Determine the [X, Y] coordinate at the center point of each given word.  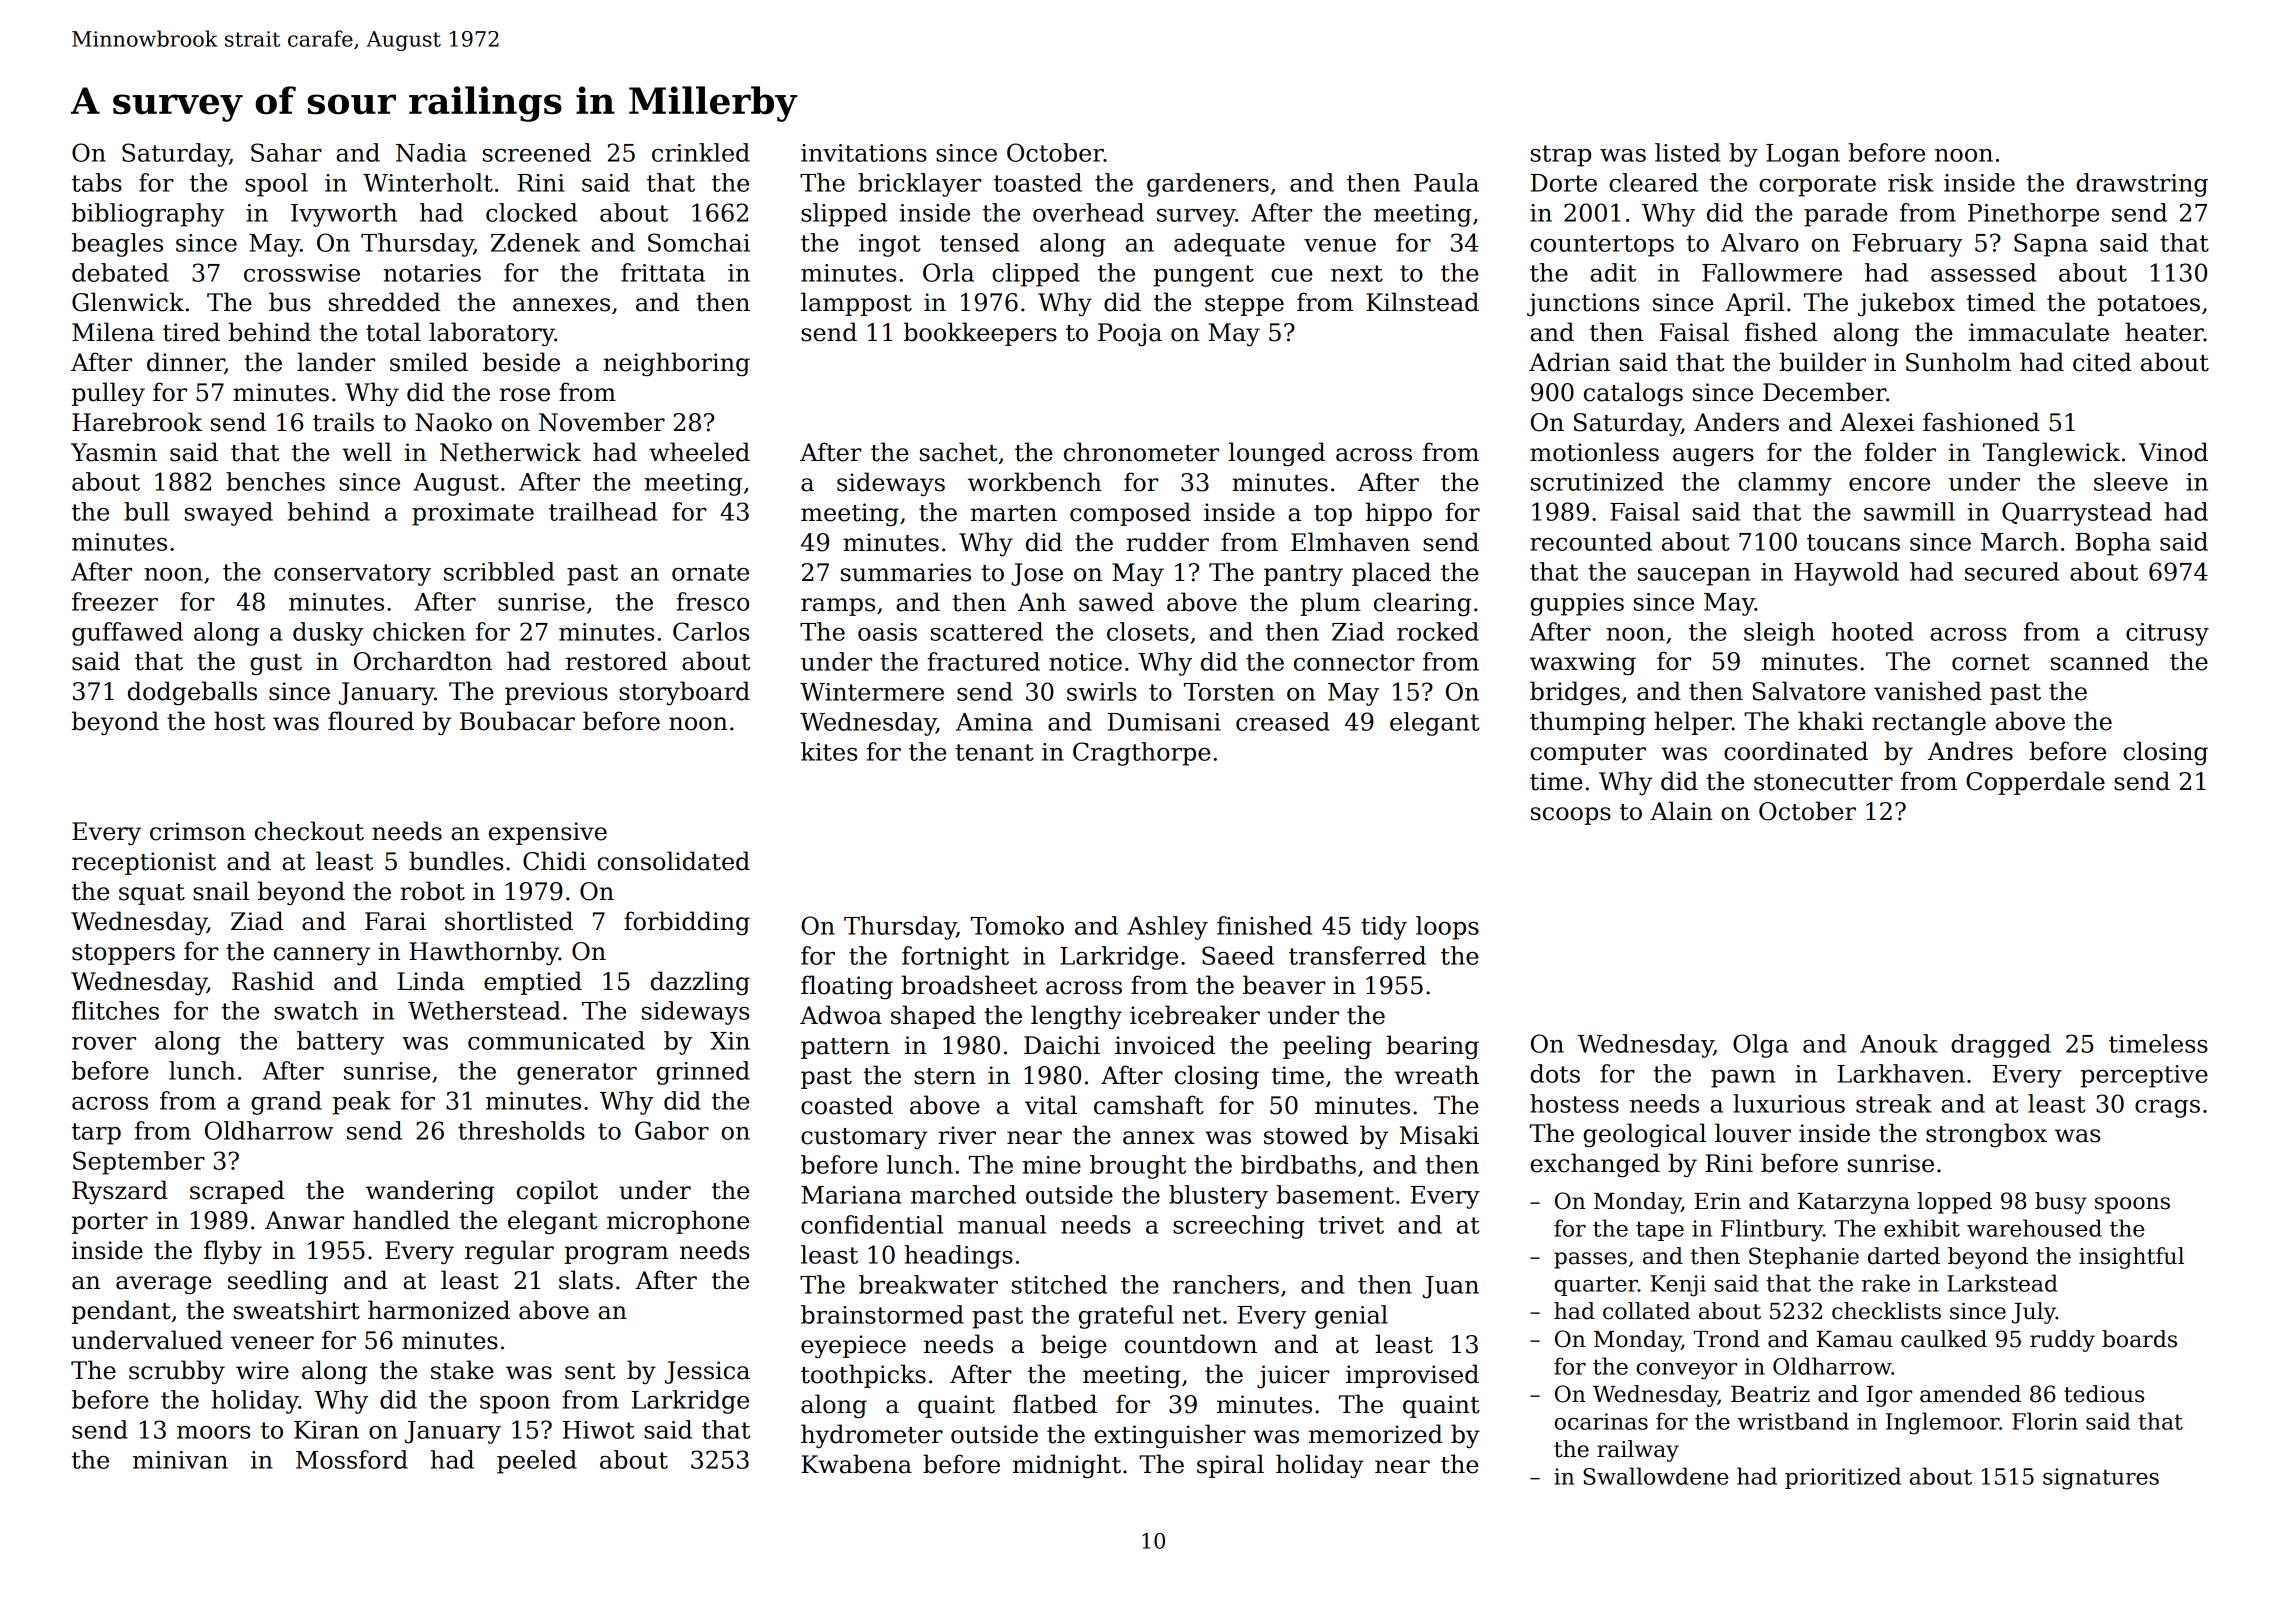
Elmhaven [1350, 542]
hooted [1872, 631]
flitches [115, 1010]
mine [1051, 1165]
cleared [1653, 182]
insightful [2131, 1258]
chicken [419, 631]
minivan [180, 1460]
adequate [1229, 245]
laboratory [492, 334]
